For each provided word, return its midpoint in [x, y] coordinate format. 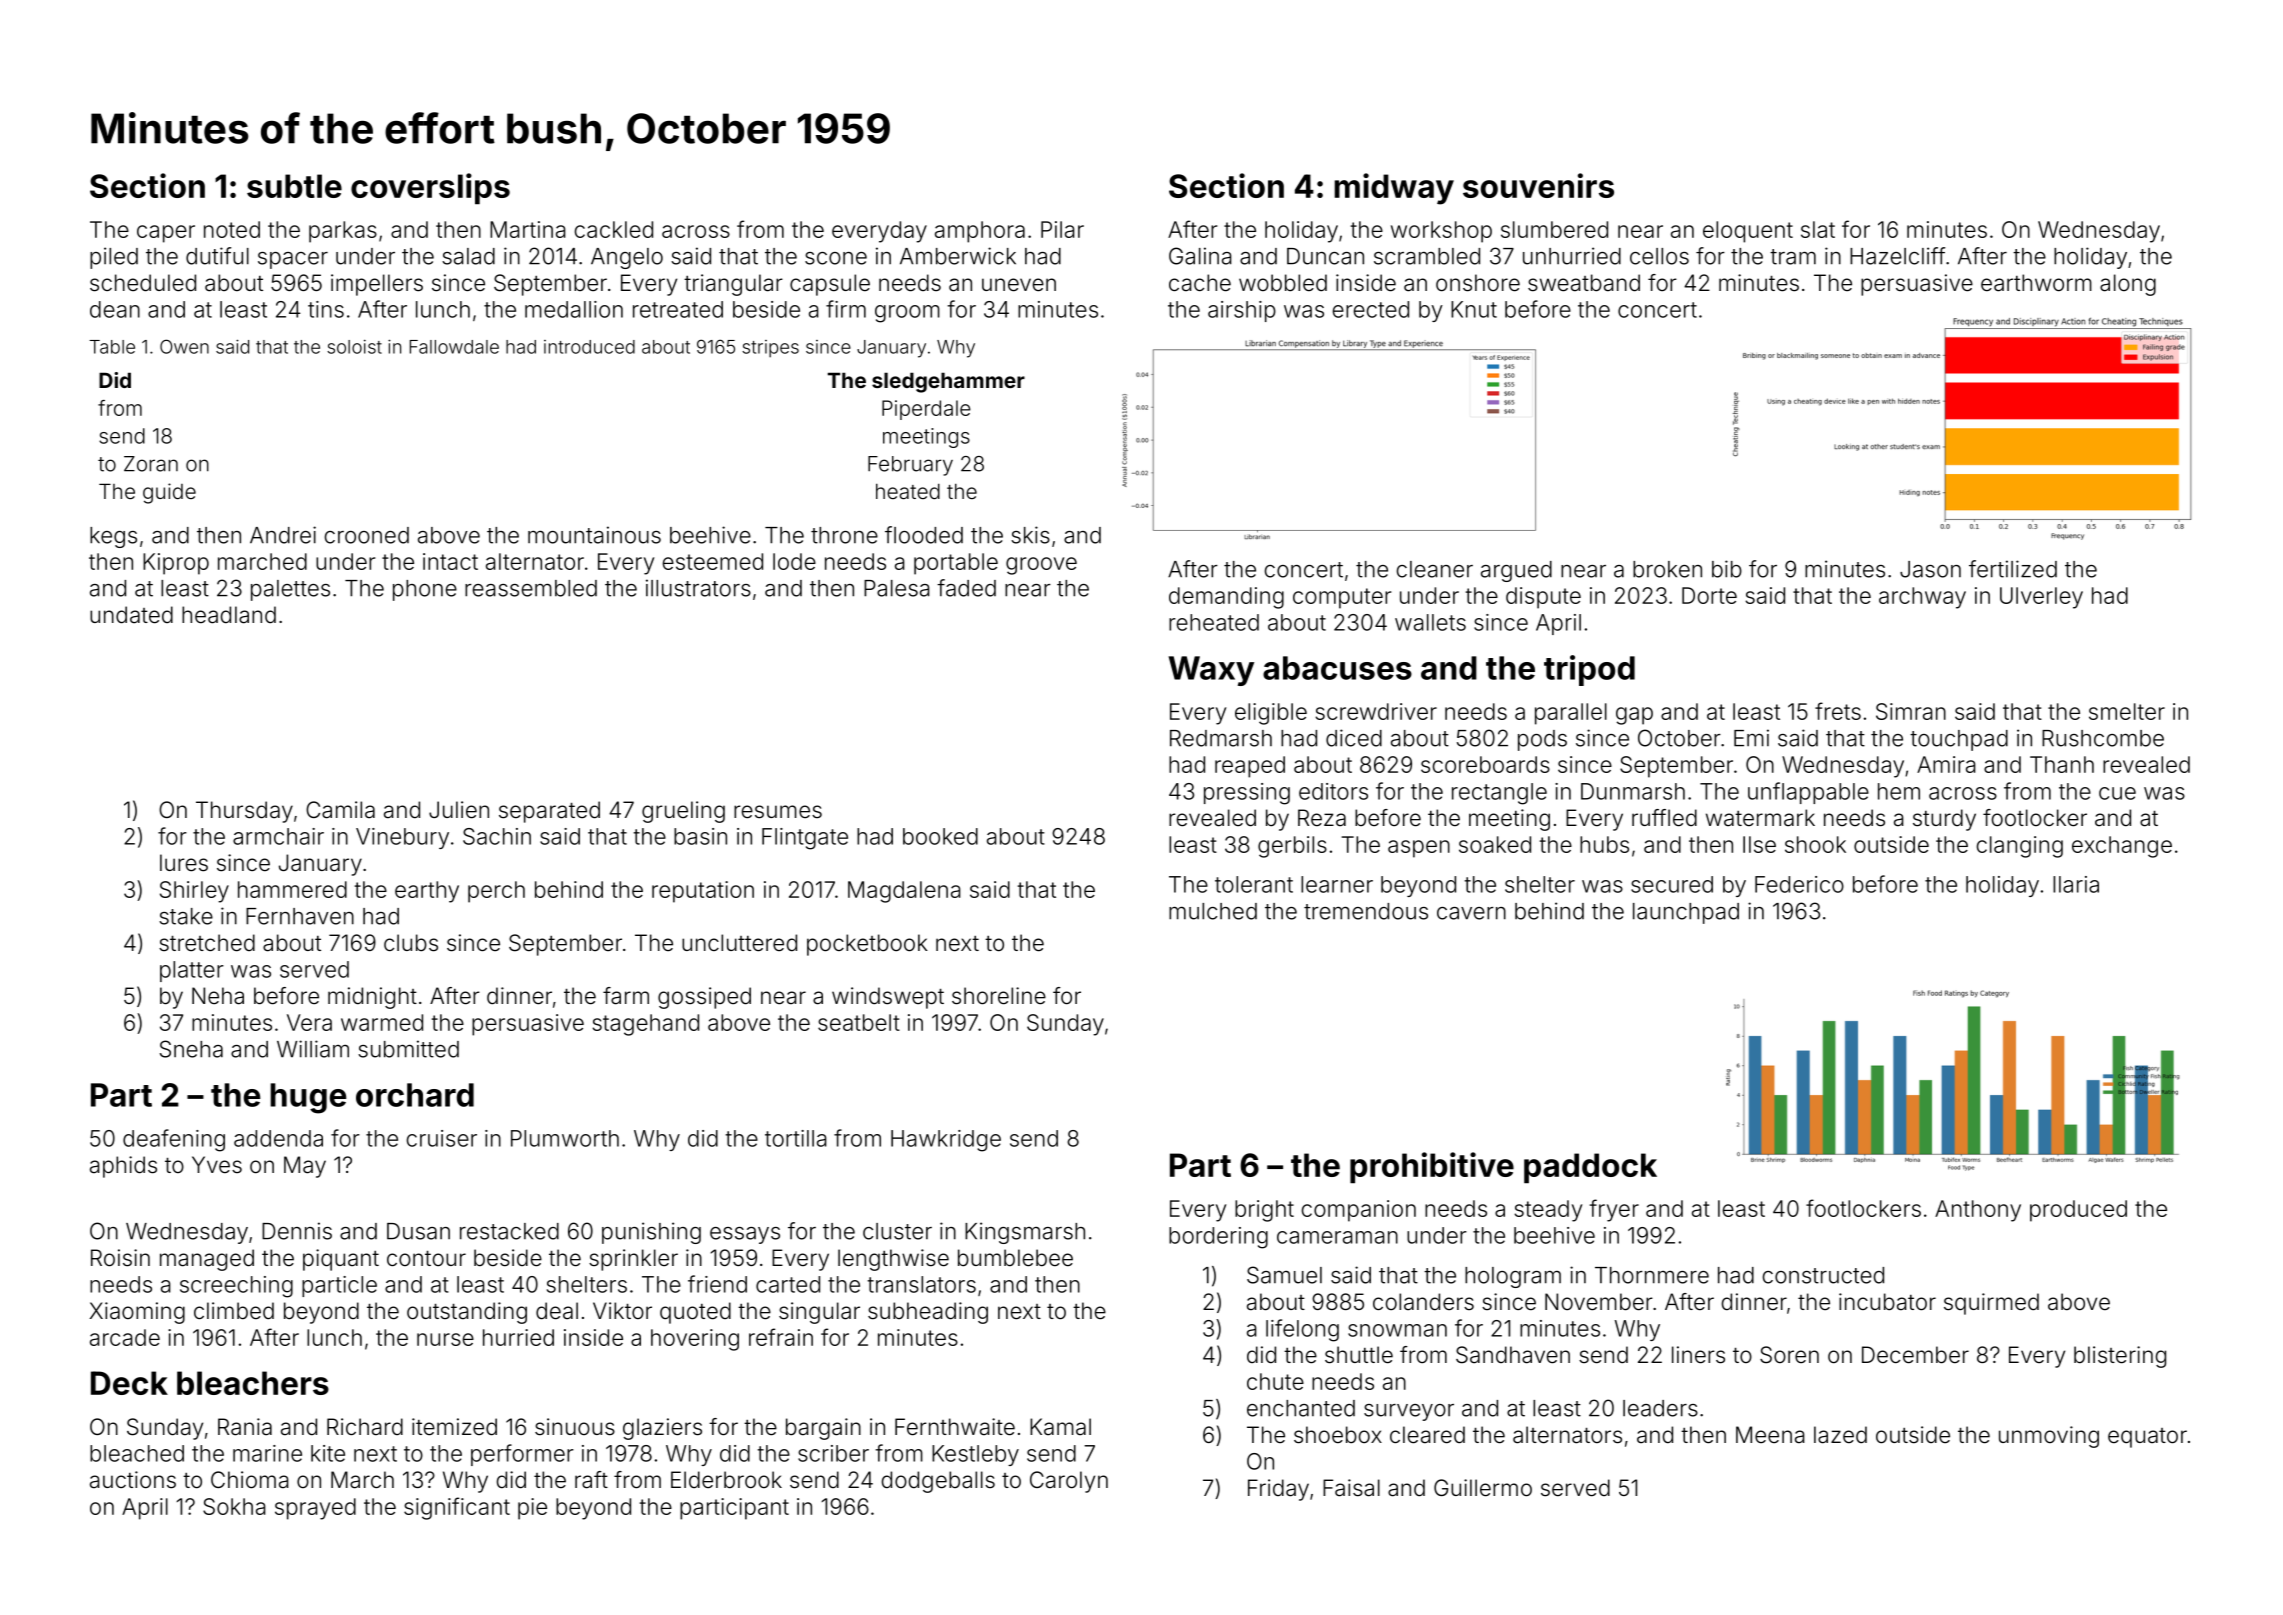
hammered [292, 889]
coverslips [430, 188]
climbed [234, 1311]
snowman [1397, 1330]
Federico [1799, 884]
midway [1394, 189]
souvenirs [1538, 185]
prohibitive [1432, 1167]
